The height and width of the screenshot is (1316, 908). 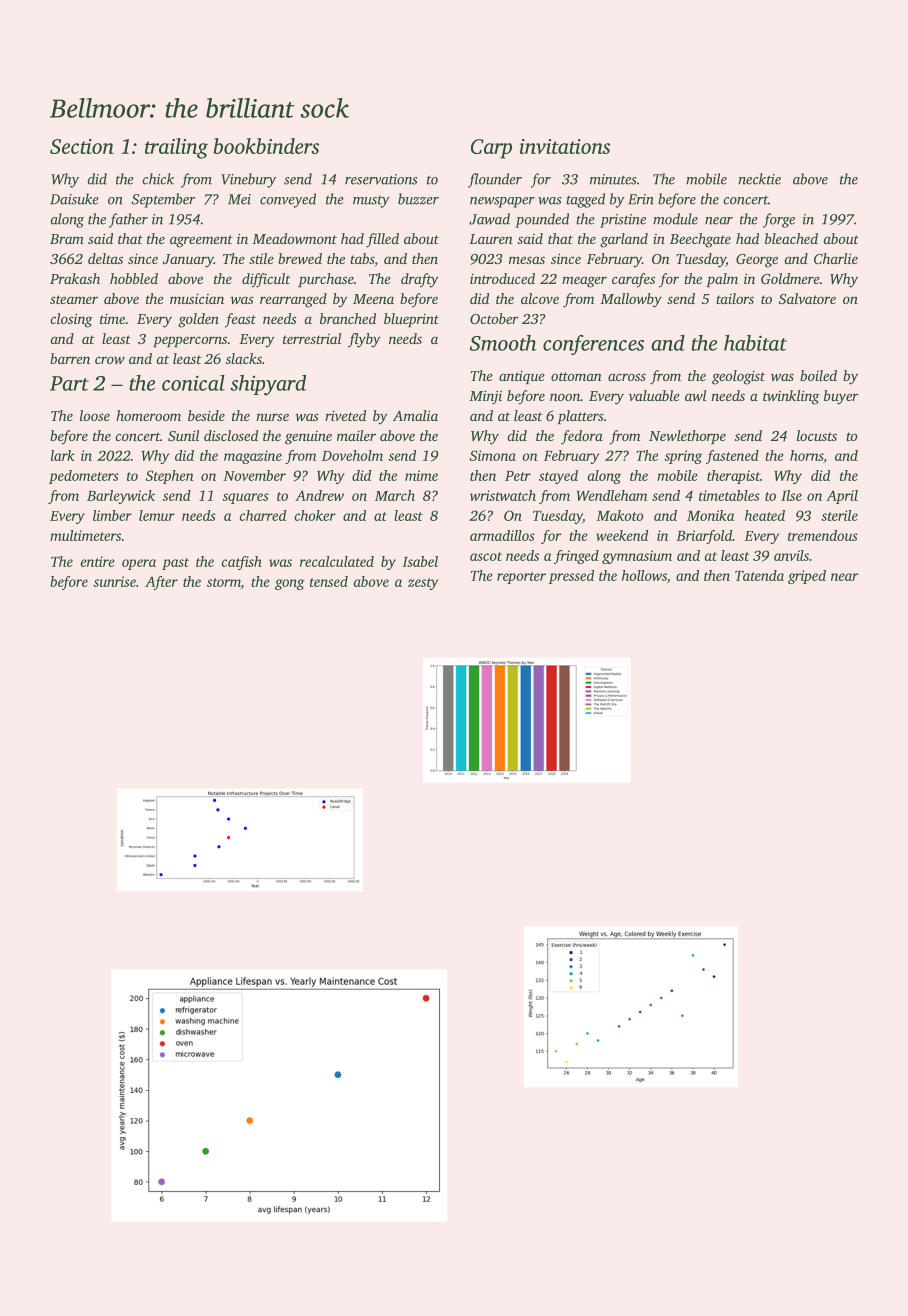 What do you see at coordinates (423, 584) in the screenshot?
I see `zesty` at bounding box center [423, 584].
